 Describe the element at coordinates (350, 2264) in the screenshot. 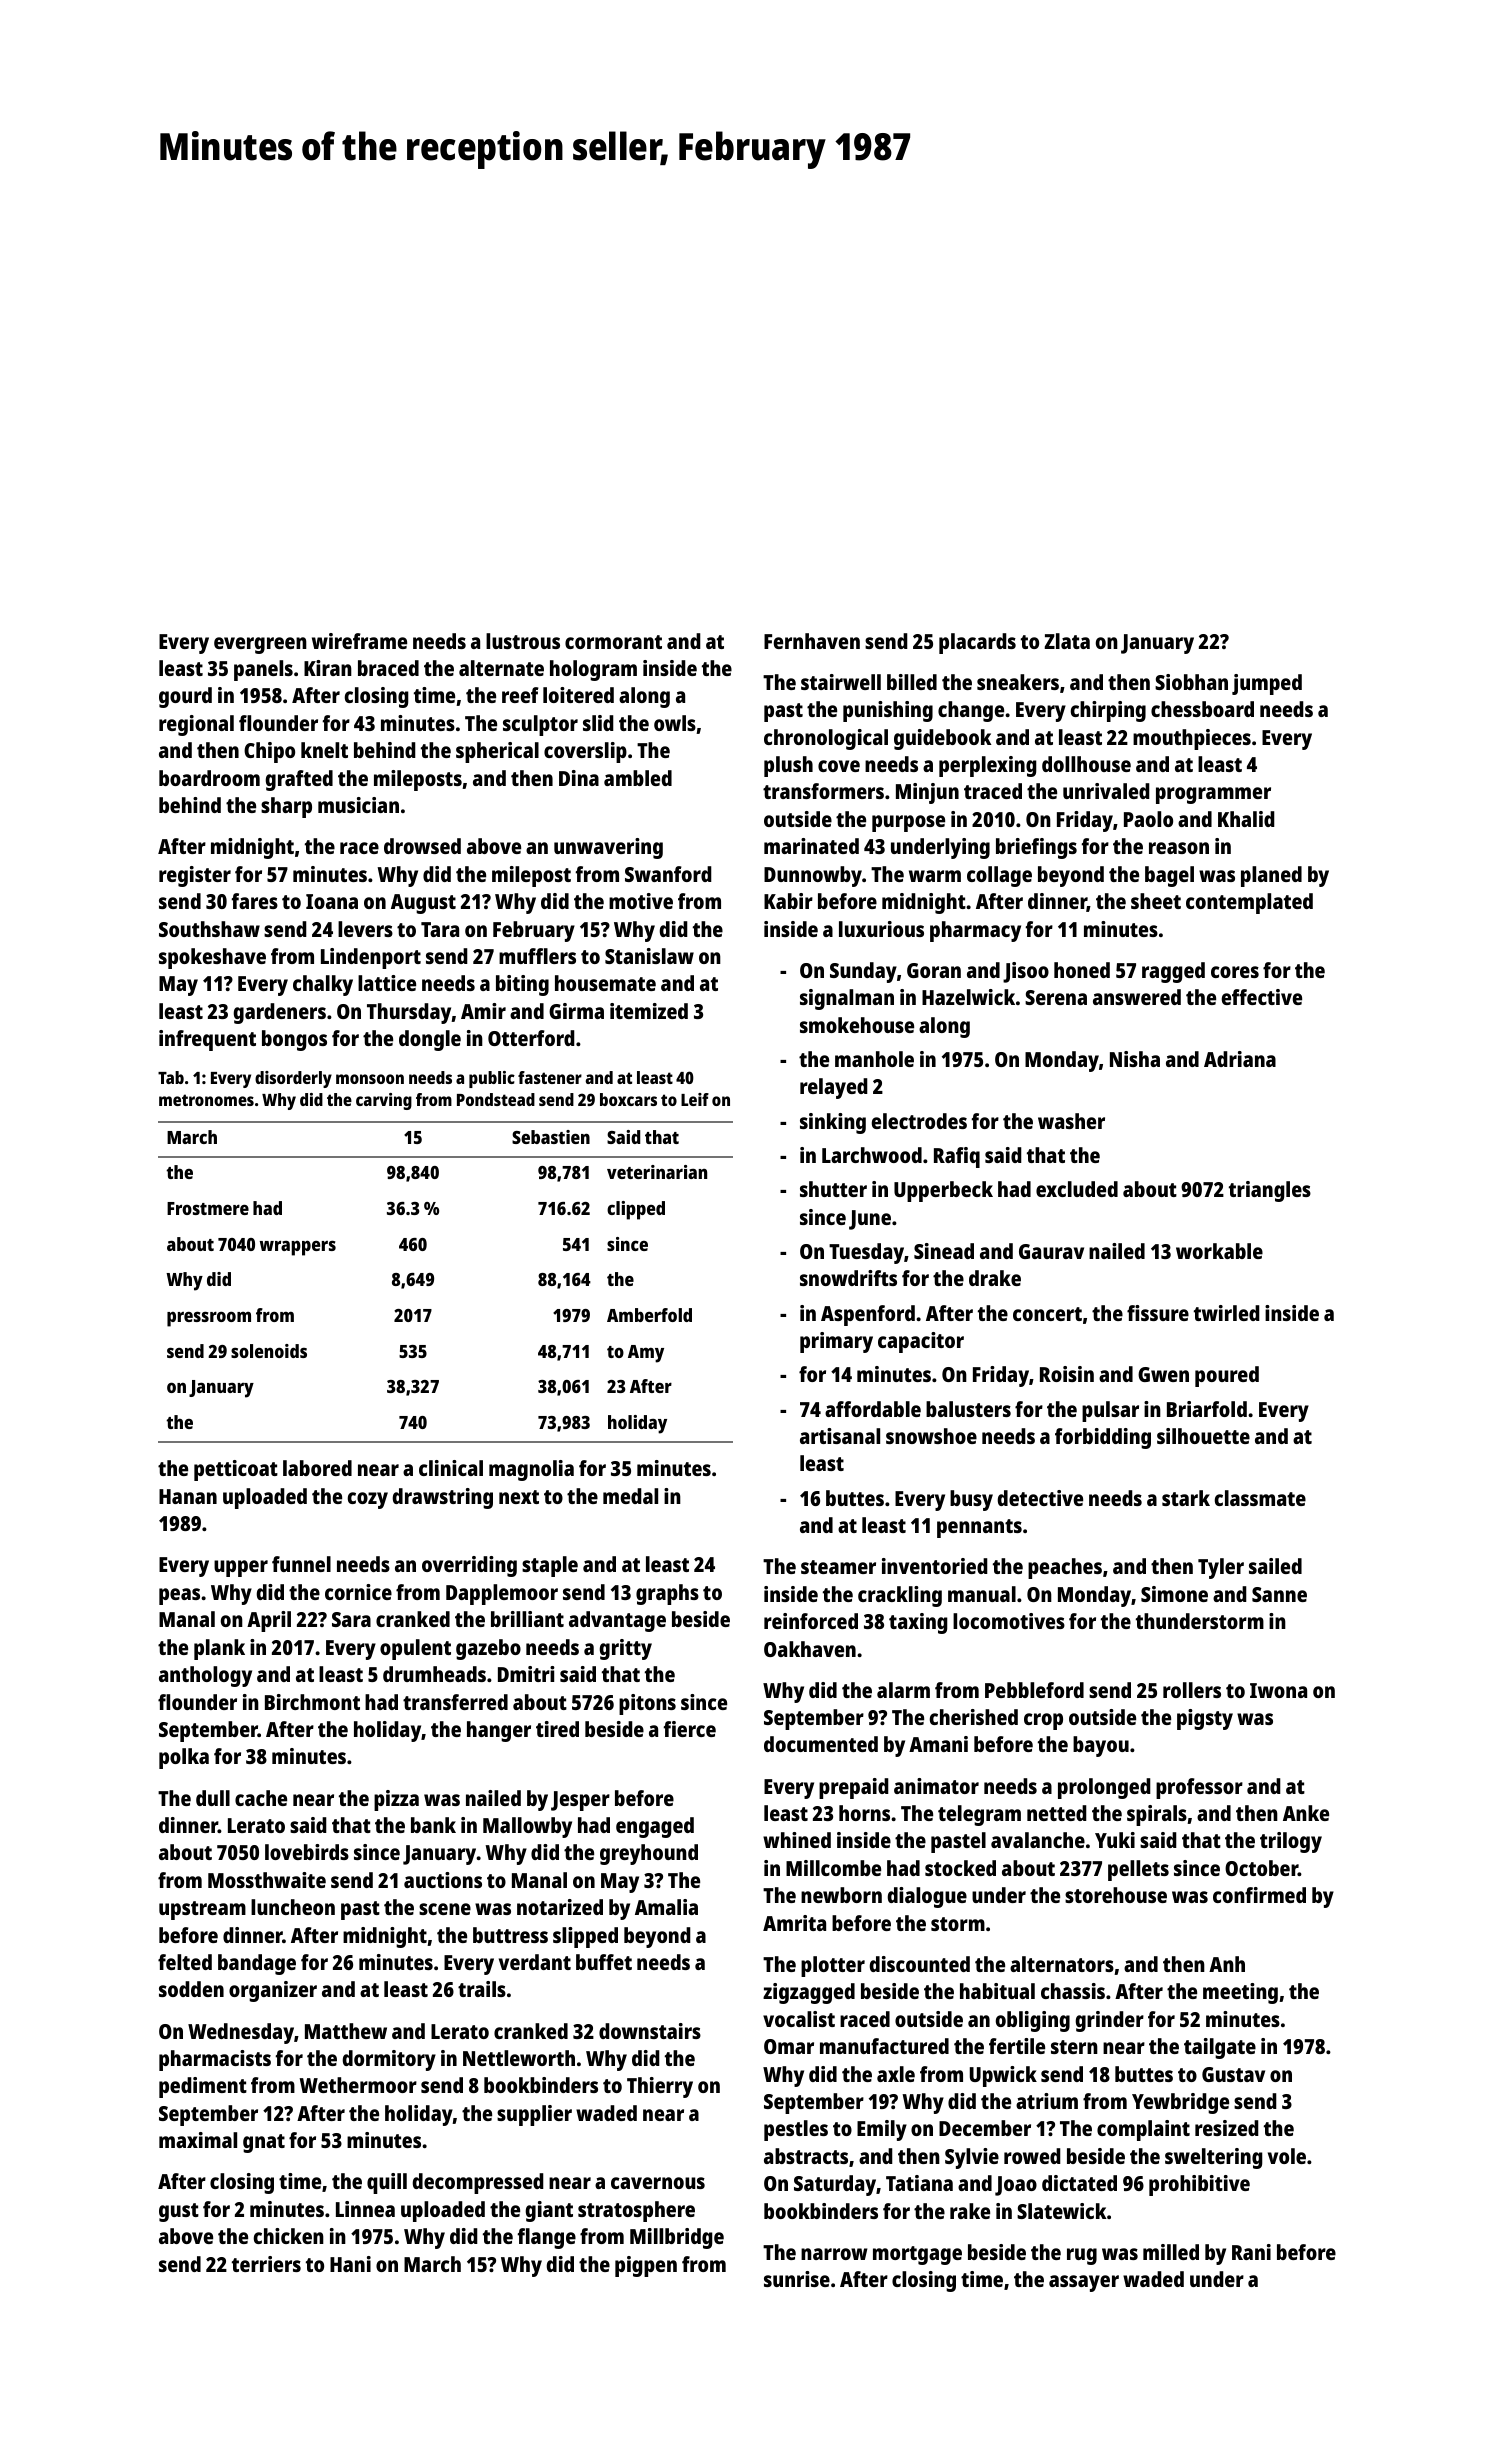

I see `Hani` at that location.
